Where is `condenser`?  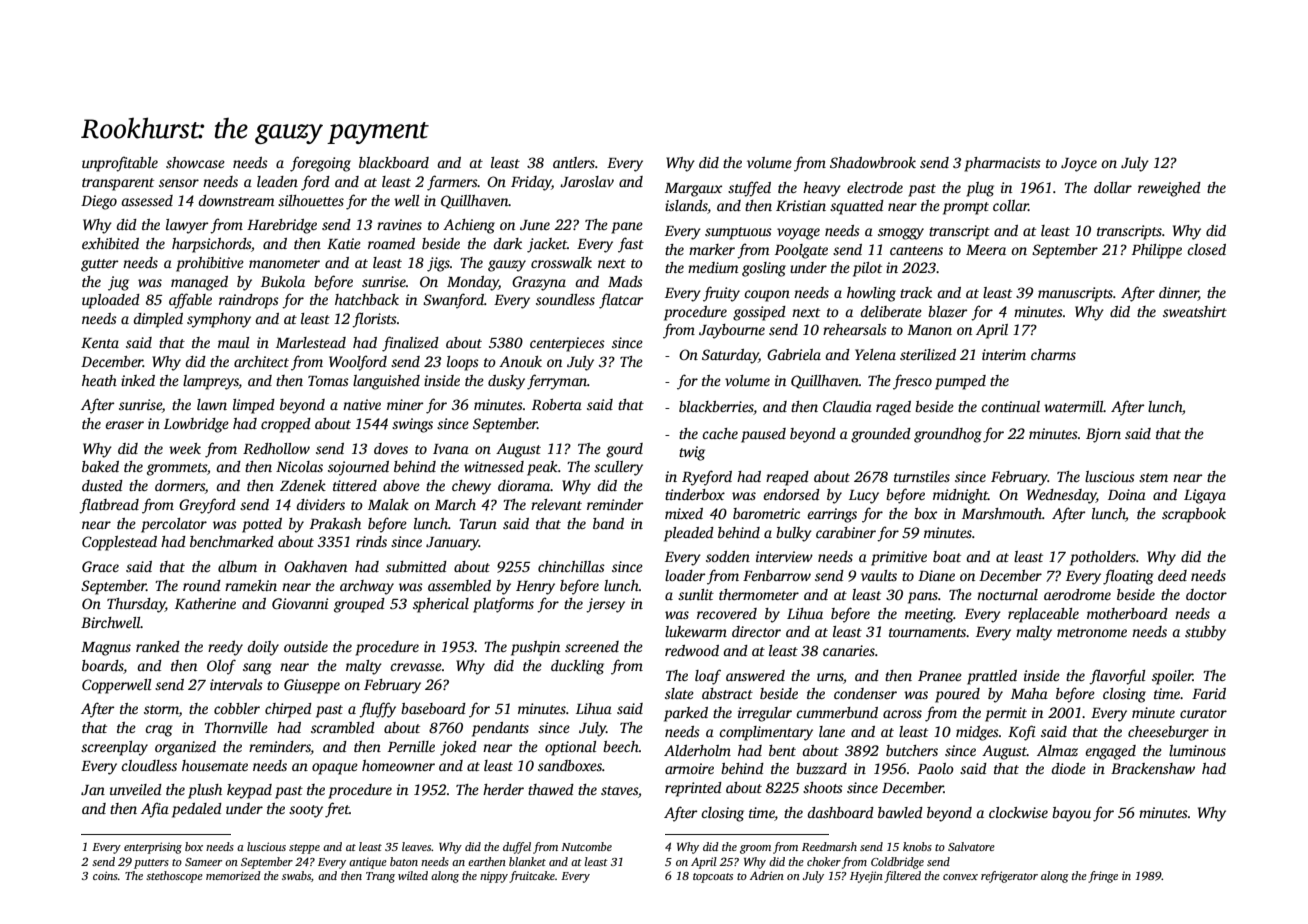
condenser is located at coordinates (865, 693).
